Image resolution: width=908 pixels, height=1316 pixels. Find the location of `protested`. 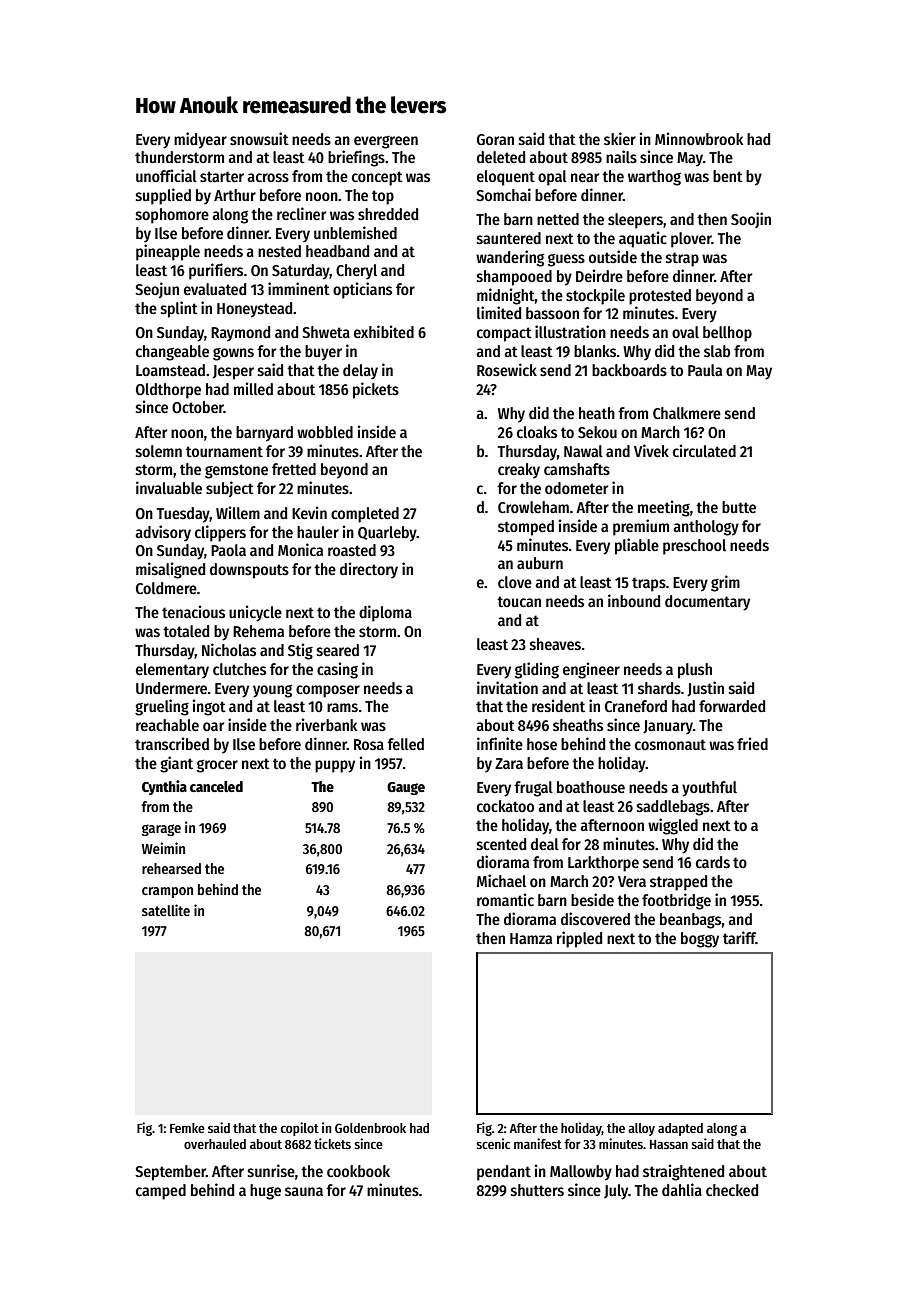

protested is located at coordinates (660, 297).
